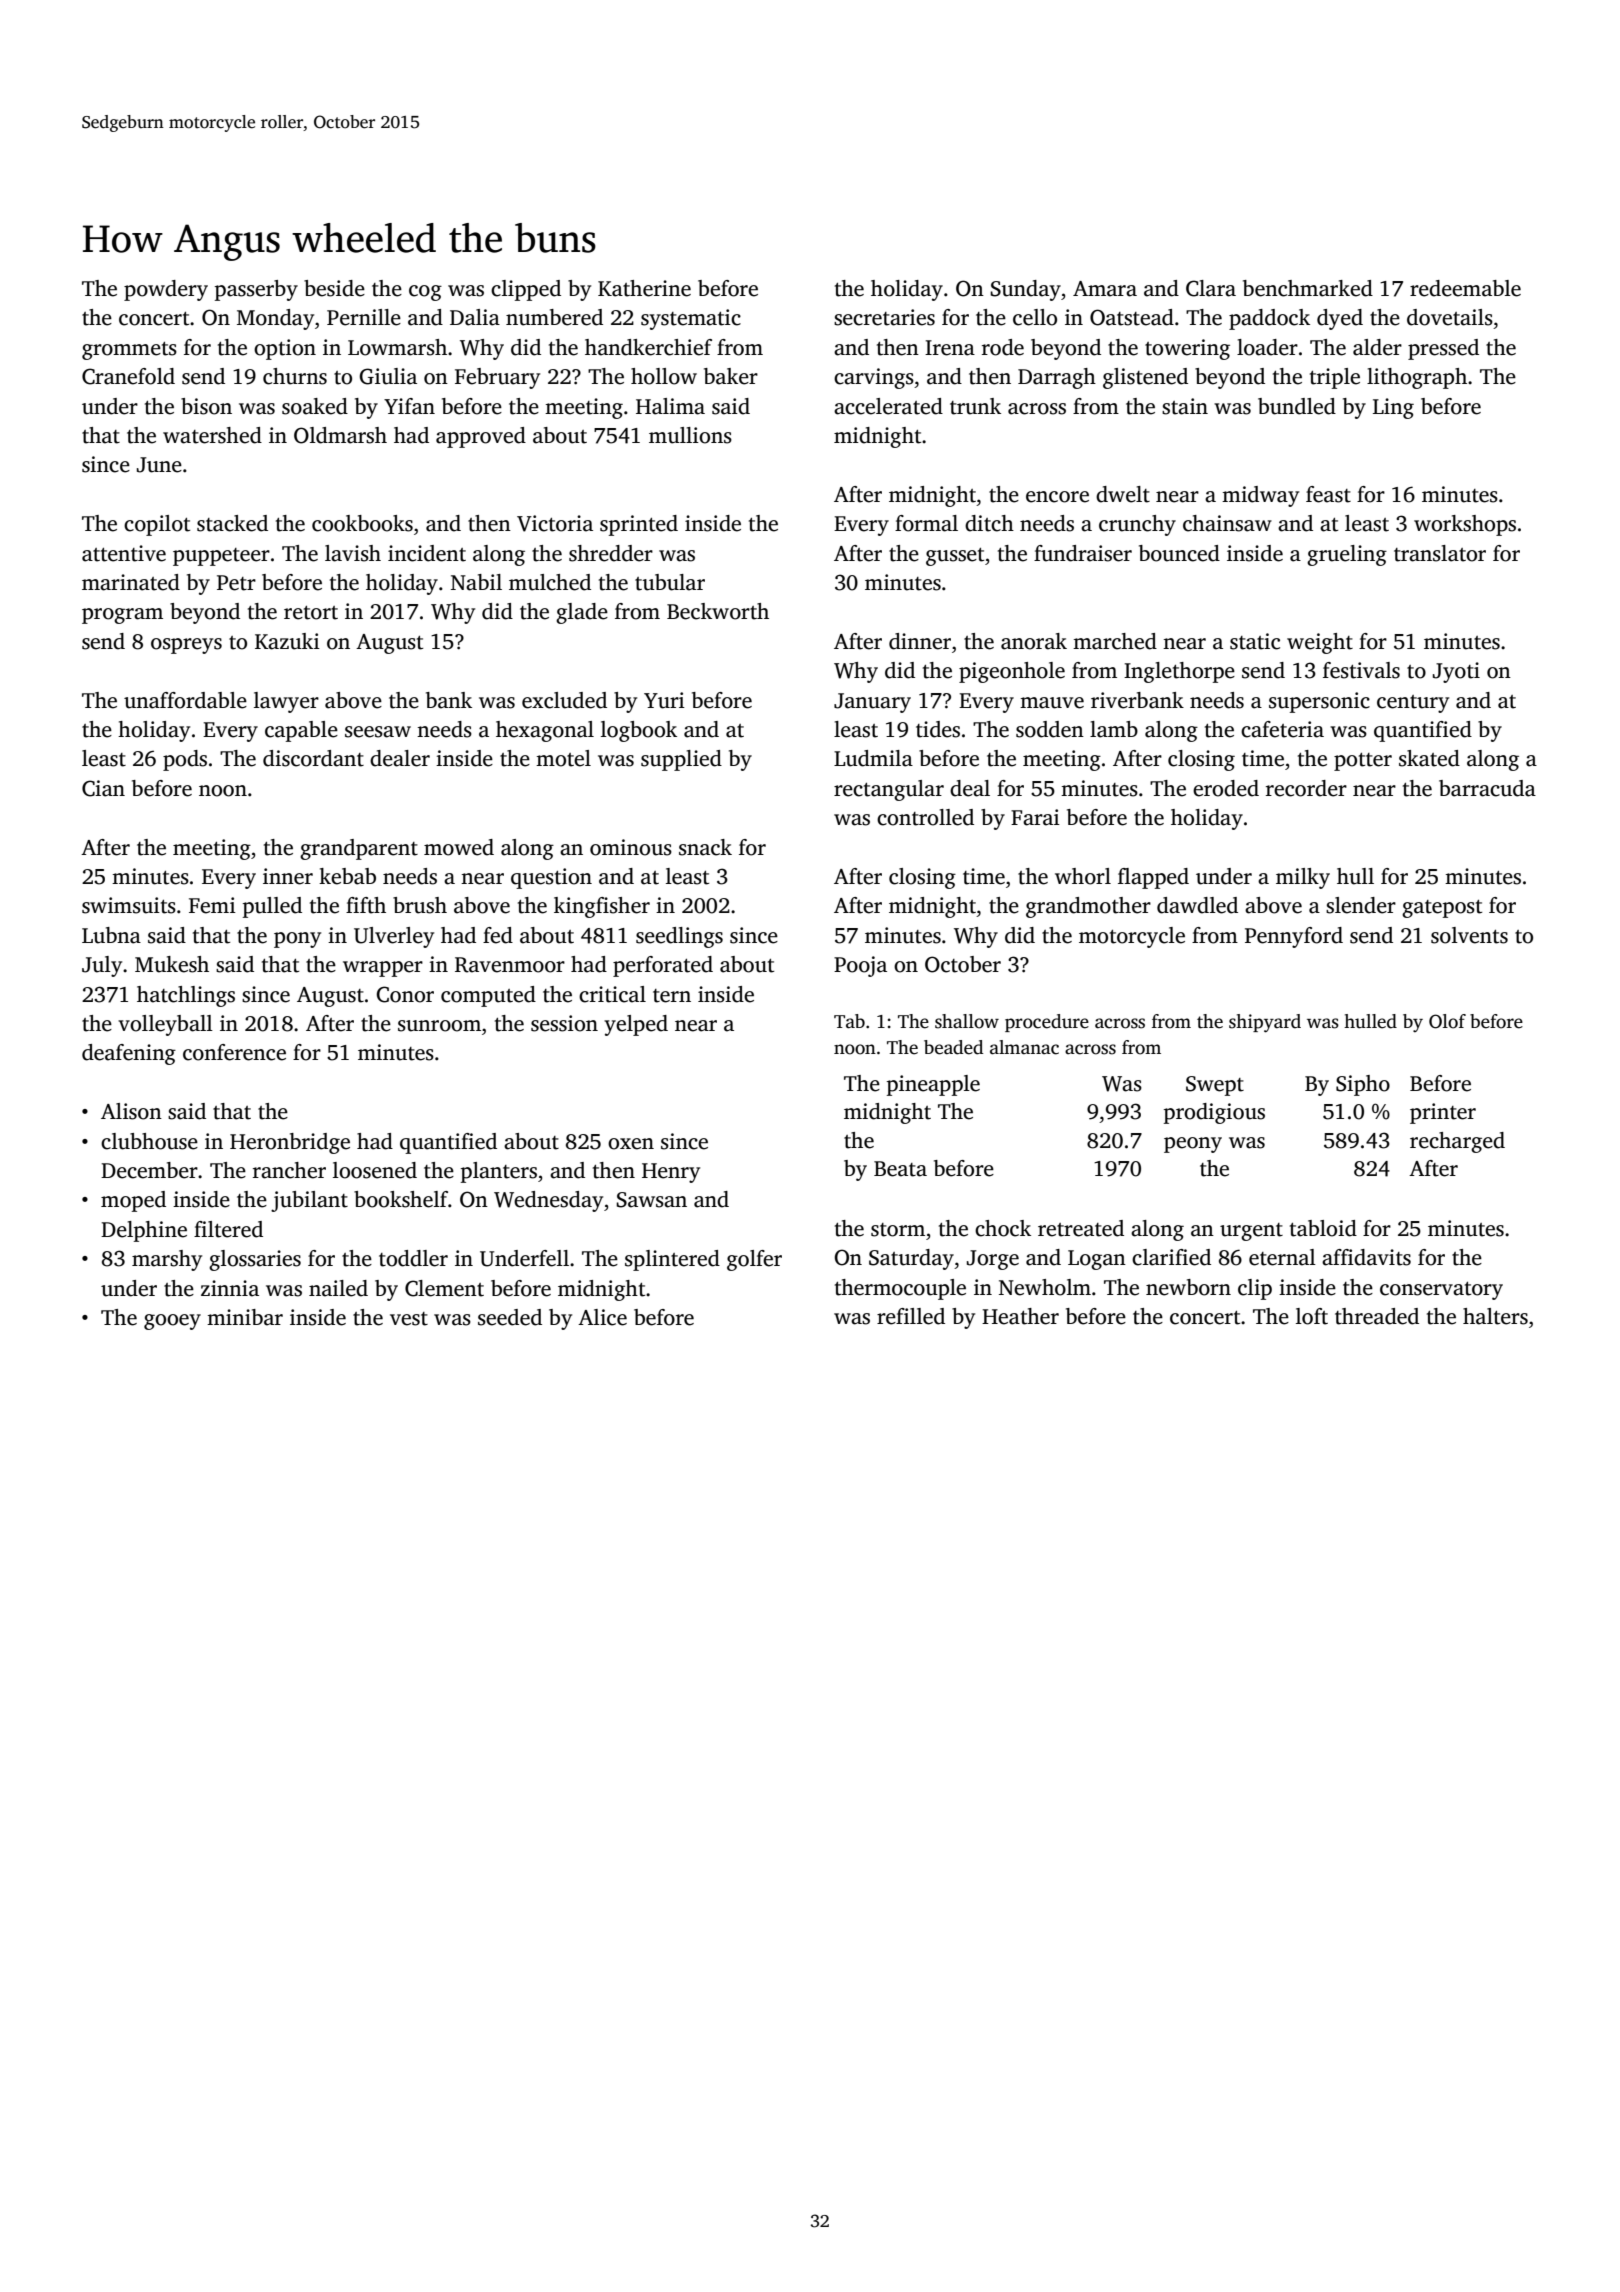 The image size is (1620, 2292). I want to click on sprinted, so click(639, 525).
